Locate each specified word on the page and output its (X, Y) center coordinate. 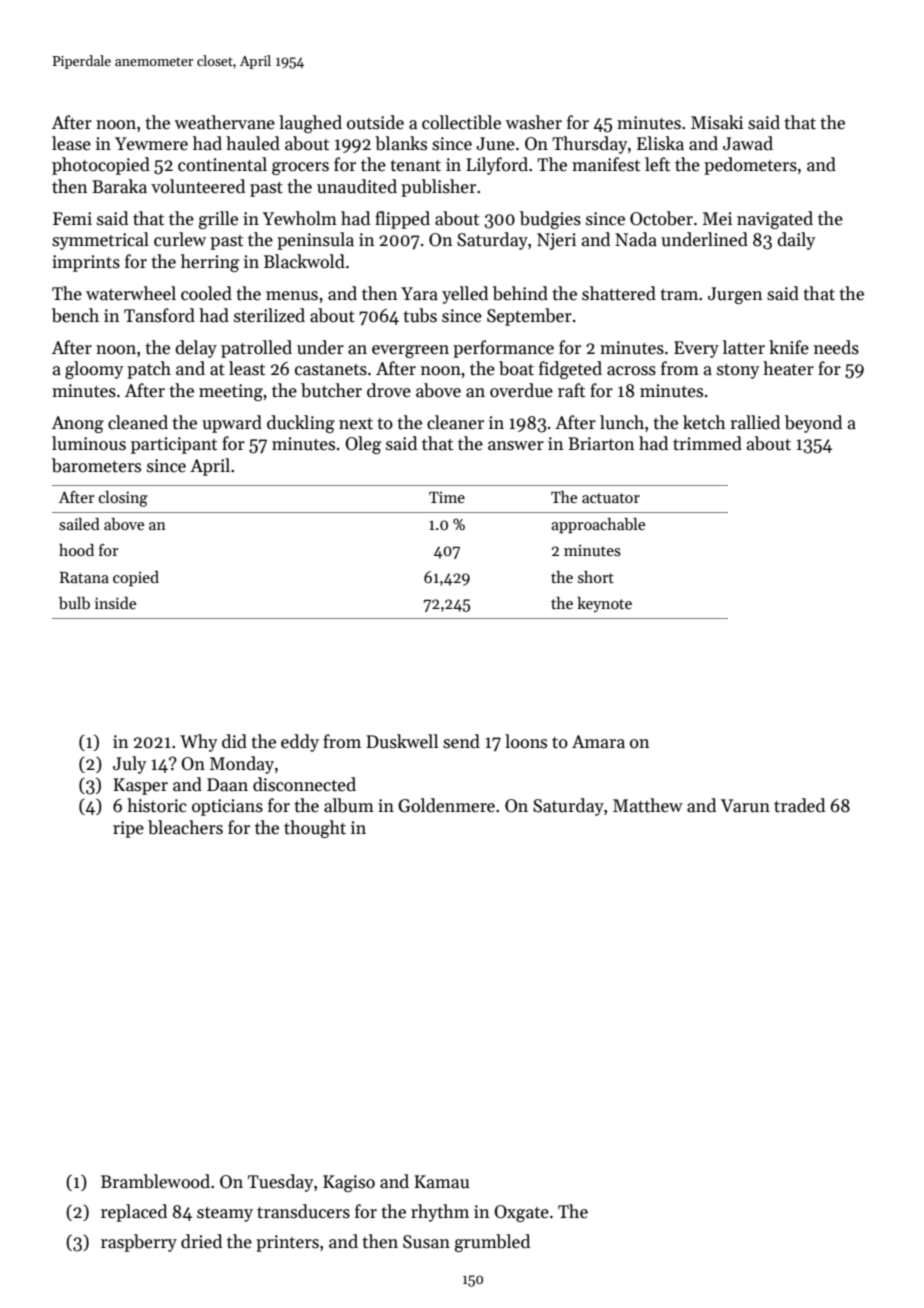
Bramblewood (155, 1181)
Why (199, 743)
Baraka (119, 186)
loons (526, 741)
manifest (606, 164)
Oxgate (521, 1213)
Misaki (717, 122)
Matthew (648, 805)
